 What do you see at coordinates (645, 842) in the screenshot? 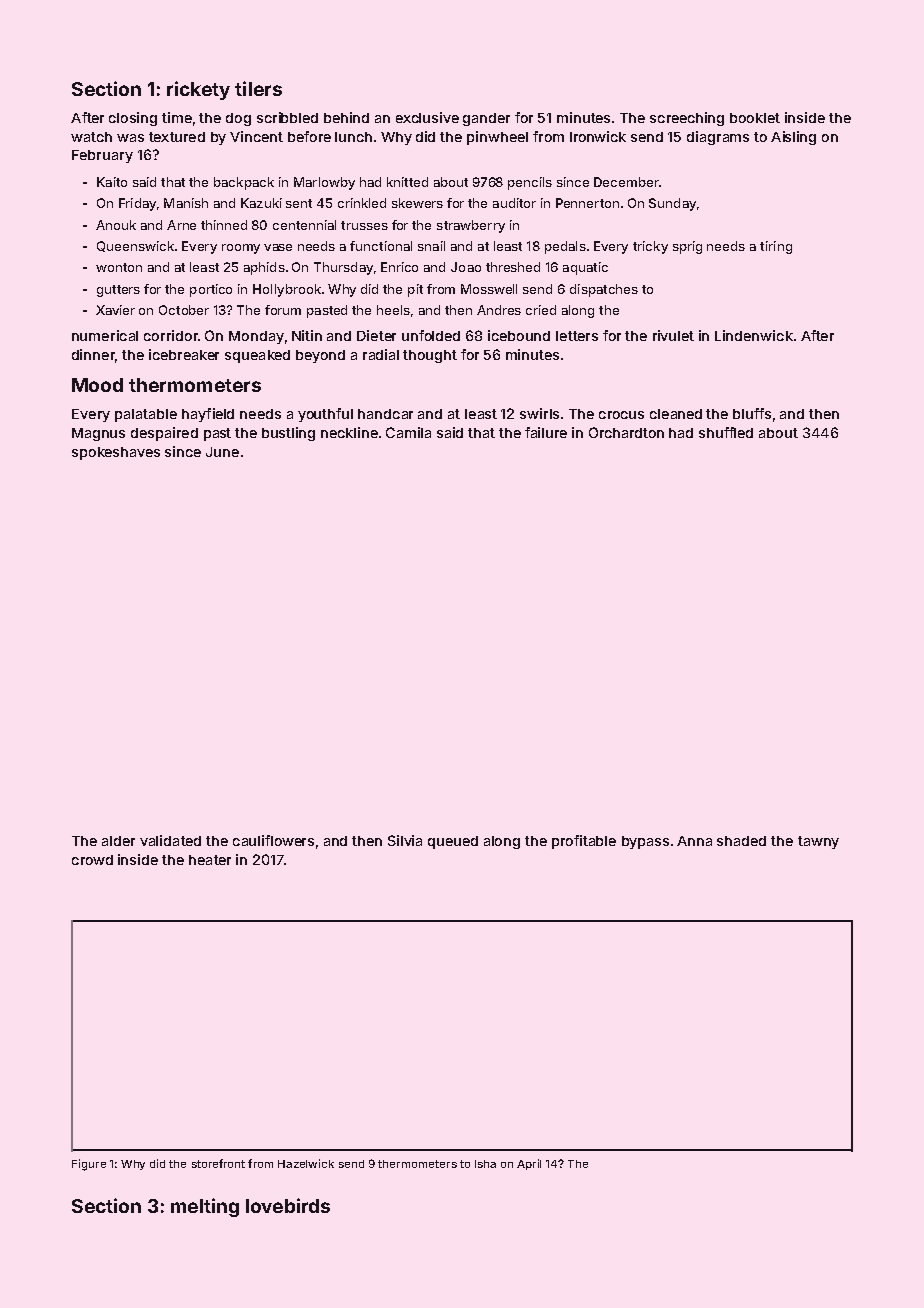
I see `bypass` at bounding box center [645, 842].
